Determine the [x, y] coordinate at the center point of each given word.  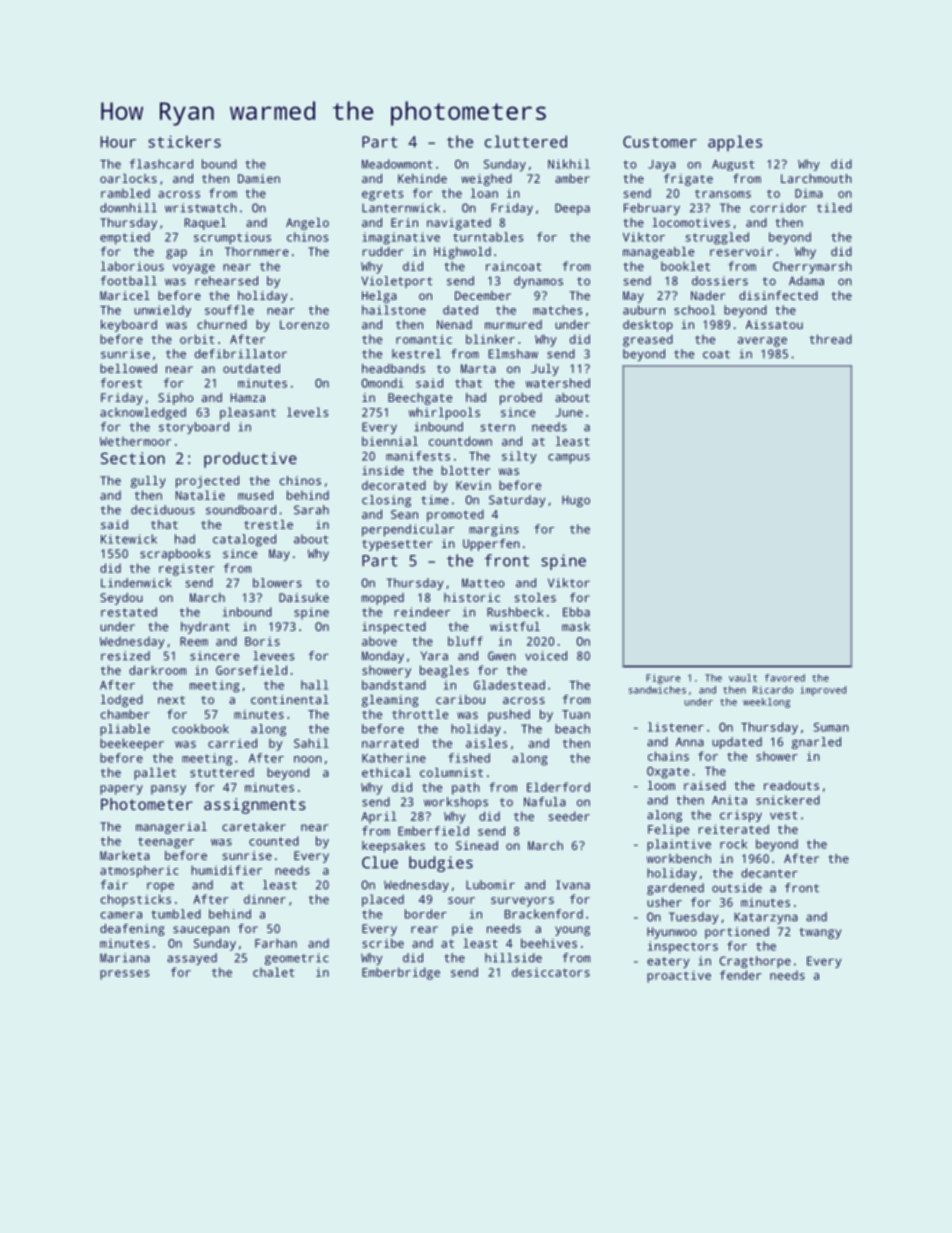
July [545, 370]
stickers [184, 141]
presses [124, 975]
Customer [660, 142]
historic [472, 597]
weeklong [766, 703]
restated [129, 612]
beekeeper [132, 744]
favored [785, 678]
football [129, 281]
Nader [708, 295]
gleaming [390, 701]
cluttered [526, 141]
